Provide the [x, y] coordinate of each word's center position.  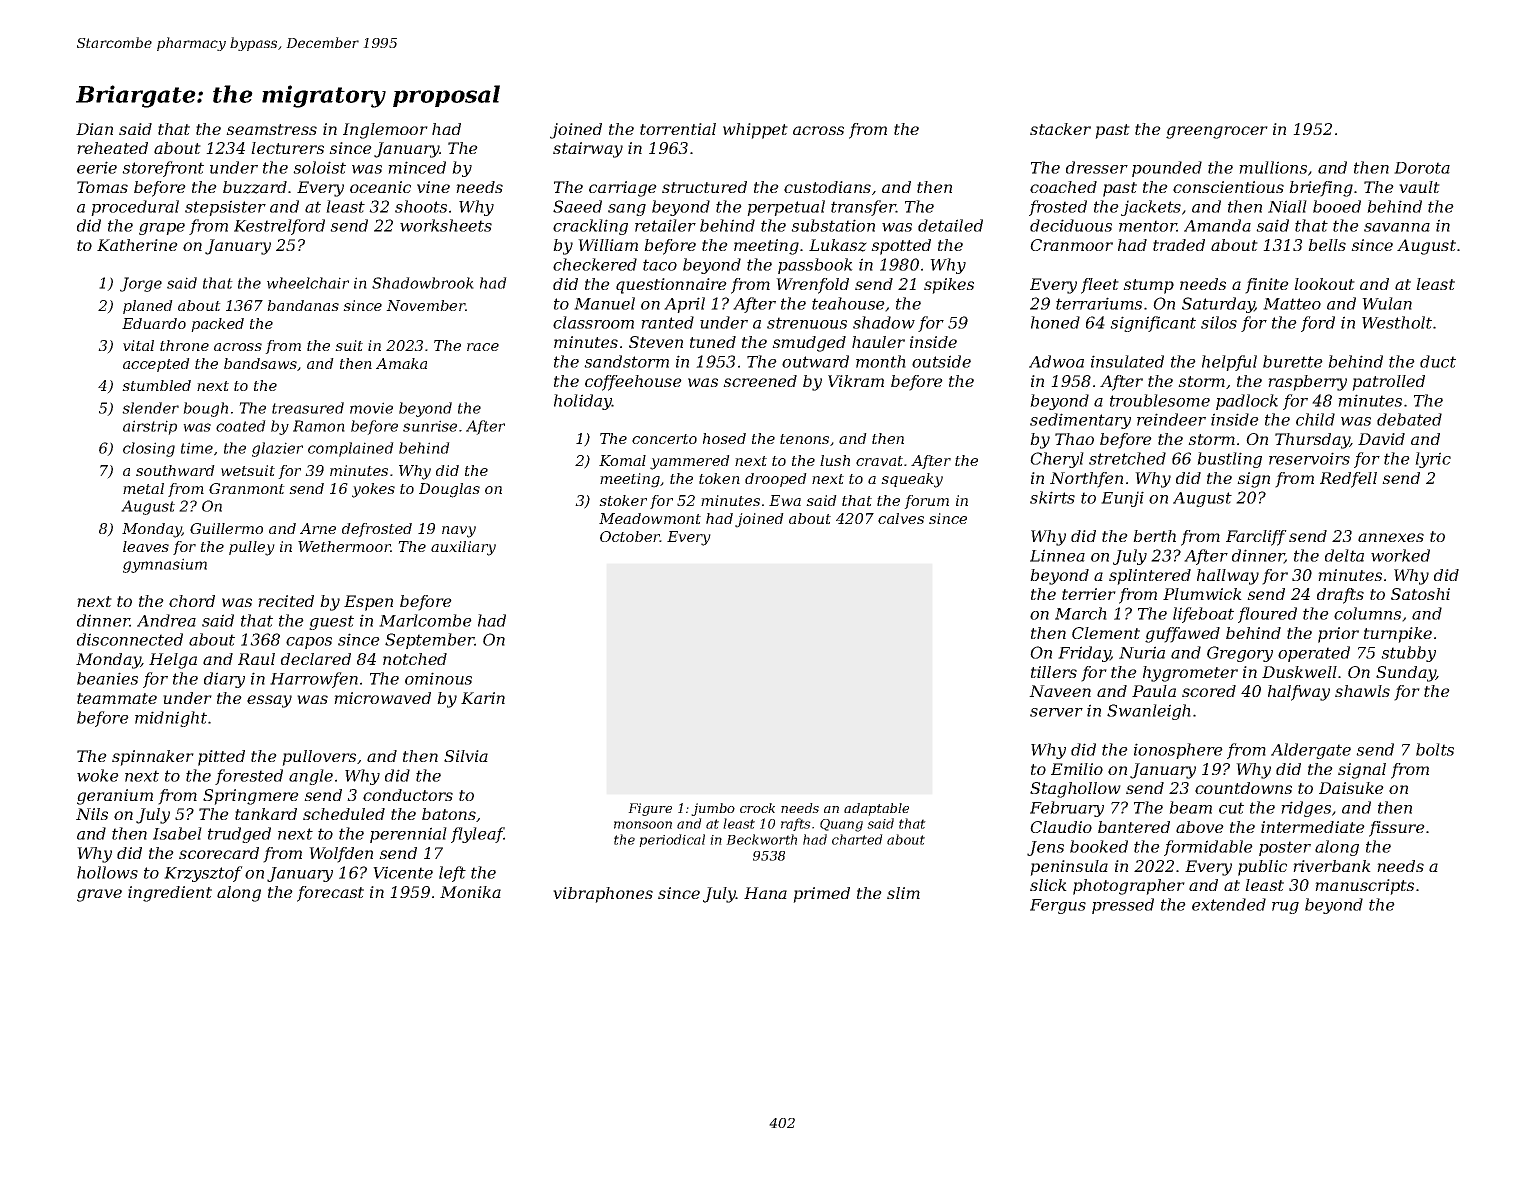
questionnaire [671, 286]
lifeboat [1203, 615]
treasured [308, 408]
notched [415, 659]
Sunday [1406, 674]
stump [1148, 286]
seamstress [271, 129]
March [1081, 613]
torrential [678, 129]
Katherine [137, 245]
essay [269, 701]
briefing [1321, 189]
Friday [1084, 654]
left [452, 874]
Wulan [1387, 303]
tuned [713, 342]
